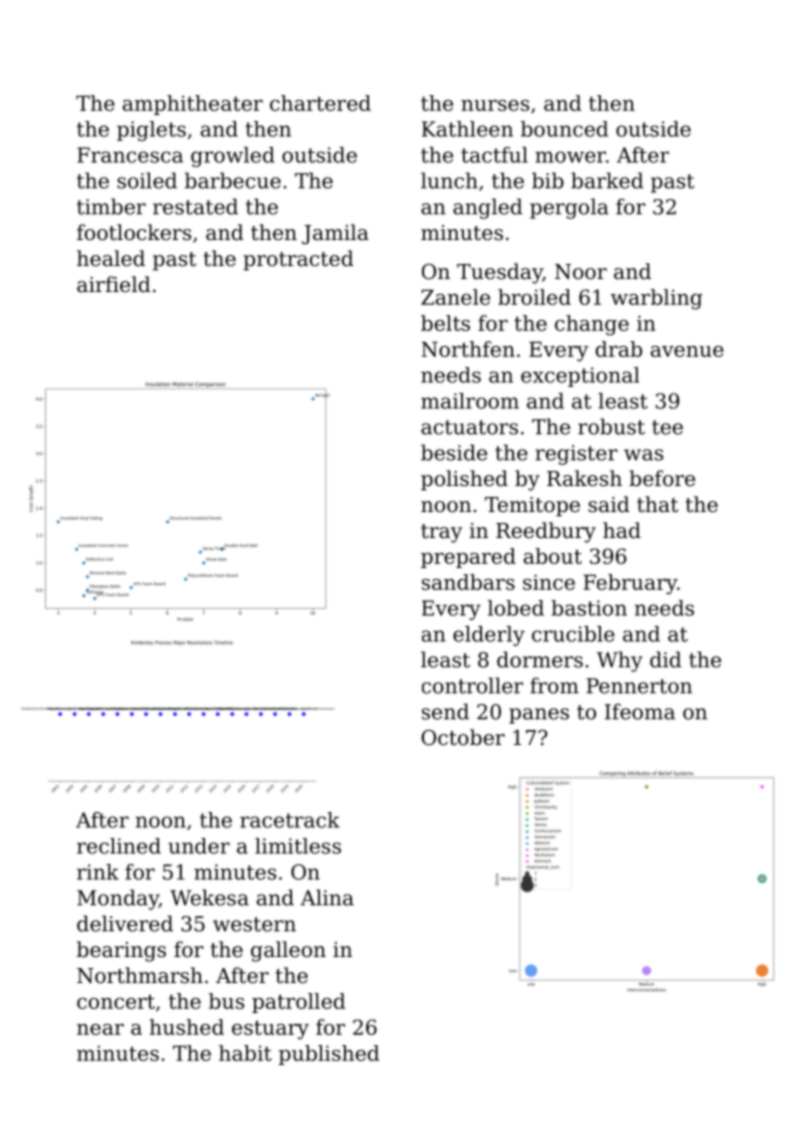 The width and height of the document is (802, 1138). What do you see at coordinates (569, 208) in the document?
I see `pergola` at bounding box center [569, 208].
